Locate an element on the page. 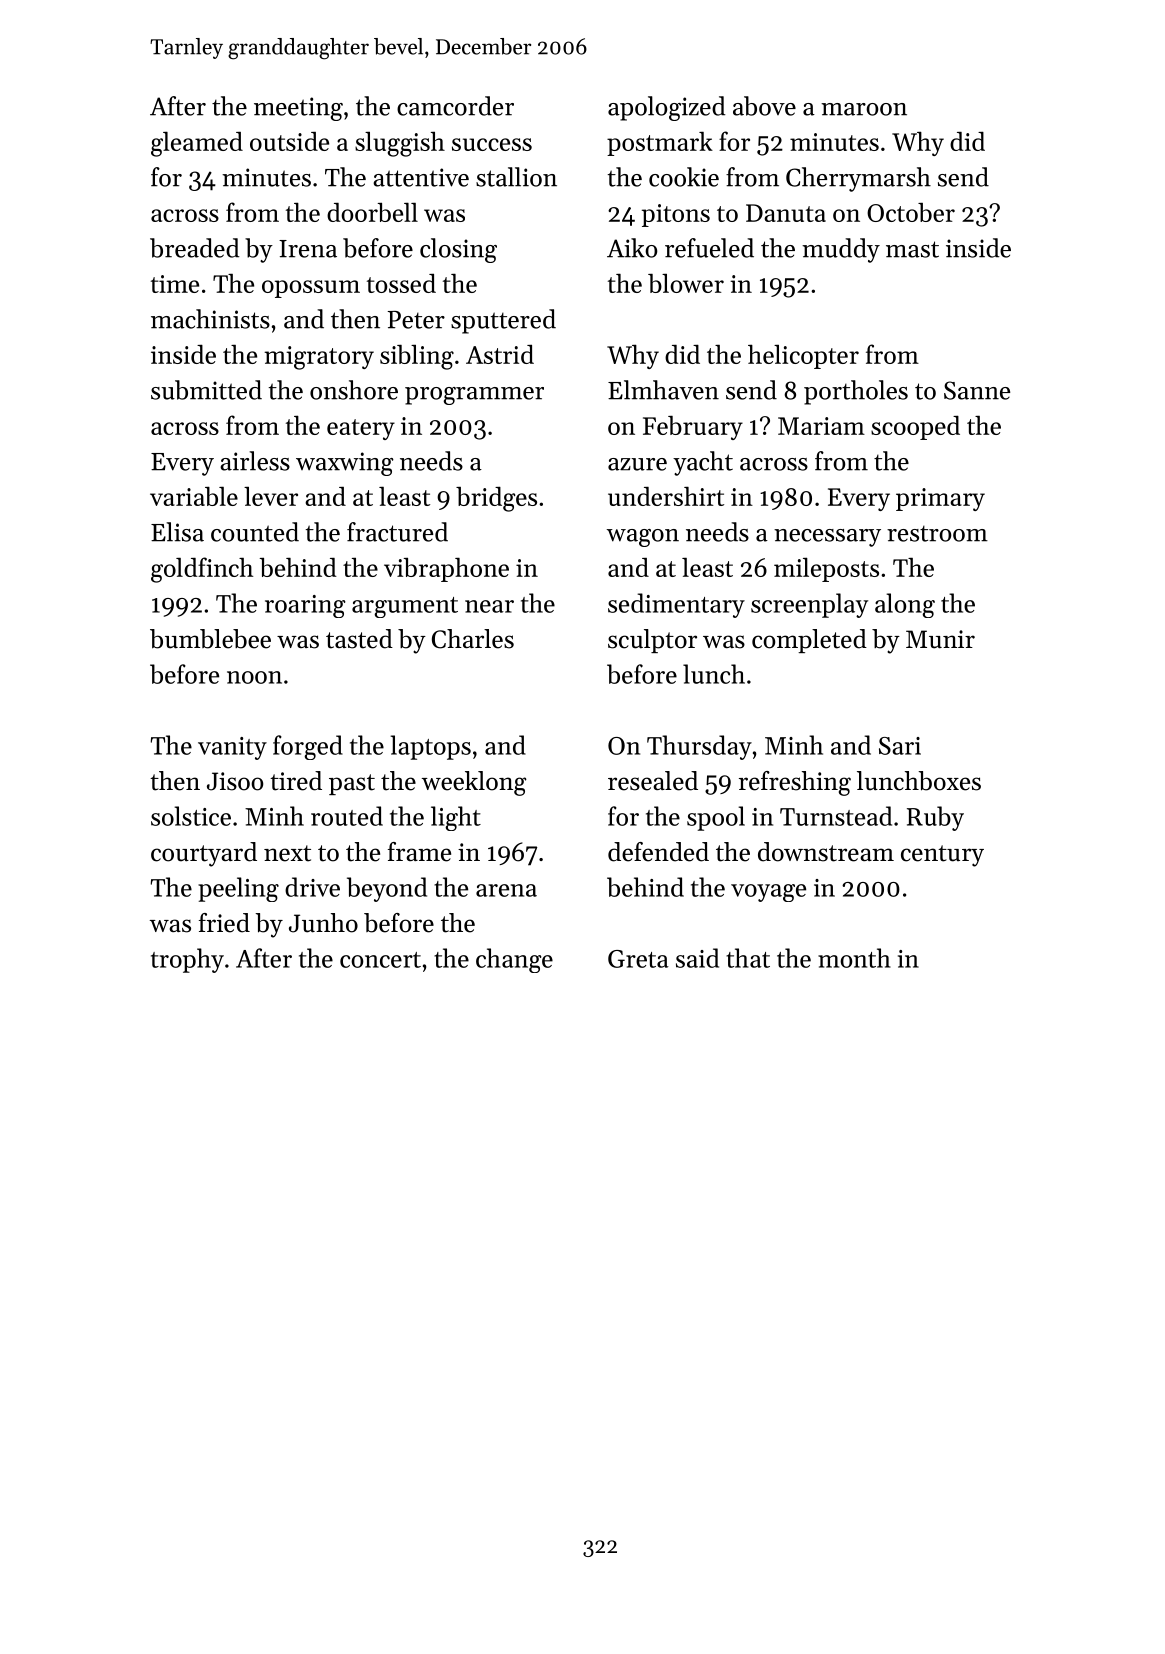 This page has height=1654, width=1165. spool is located at coordinates (716, 818).
